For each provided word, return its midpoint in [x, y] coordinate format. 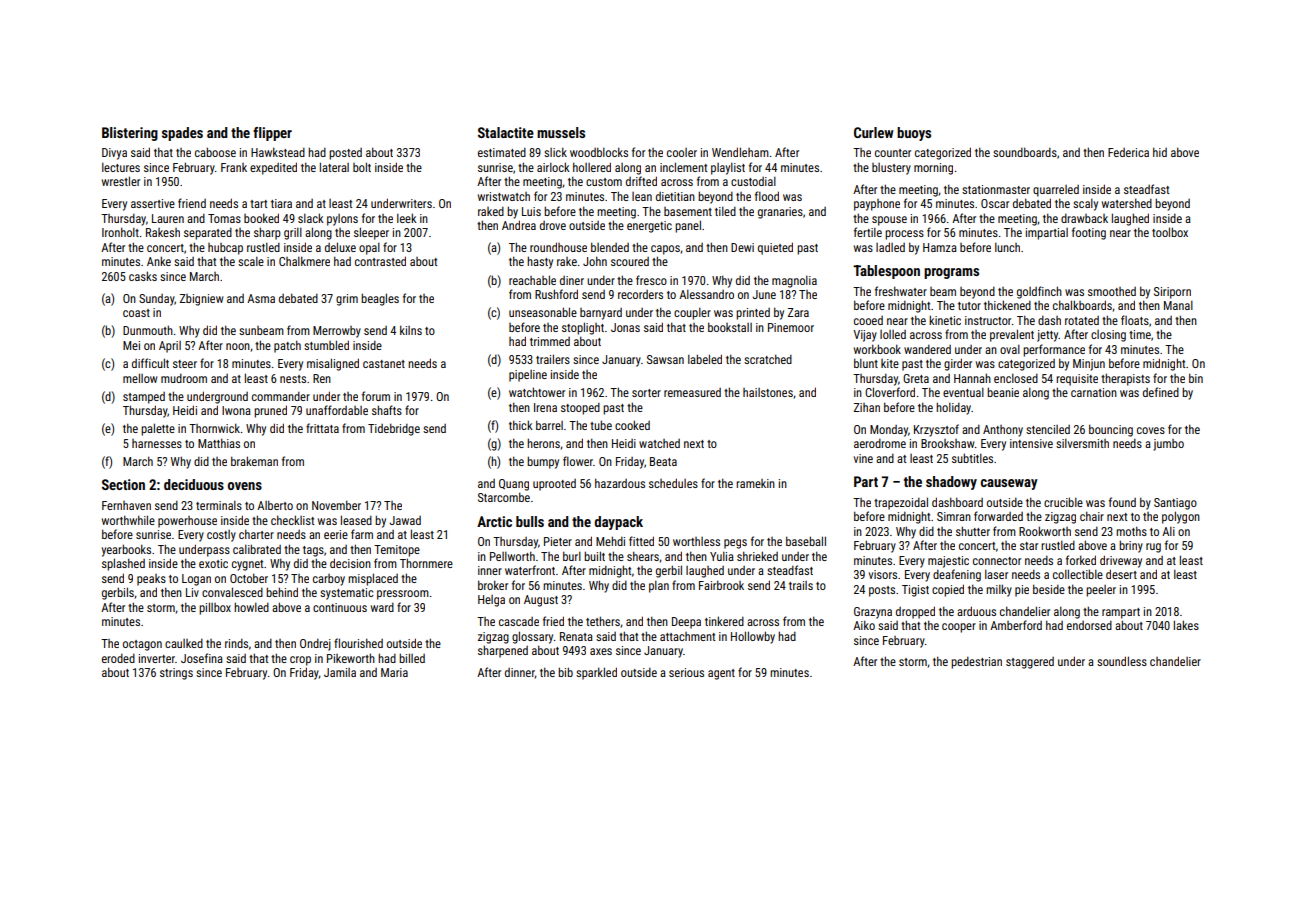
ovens [245, 486]
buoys [914, 134]
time [1140, 334]
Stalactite [506, 132]
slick [555, 152]
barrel [549, 425]
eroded [118, 658]
